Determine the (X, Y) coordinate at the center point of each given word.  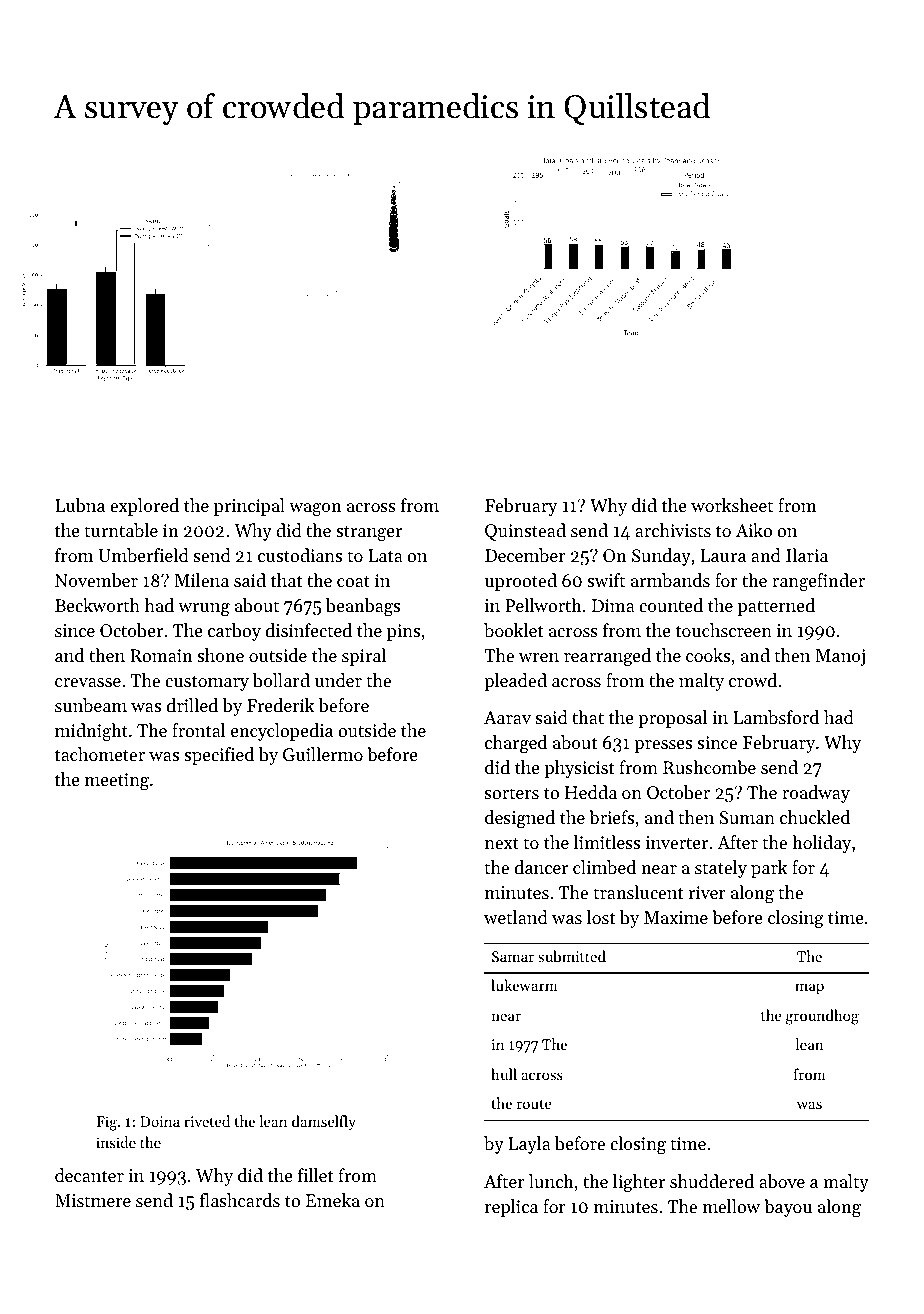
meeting (117, 781)
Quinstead (525, 532)
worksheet (732, 505)
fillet (316, 1175)
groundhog (822, 1017)
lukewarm (524, 985)
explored (144, 507)
